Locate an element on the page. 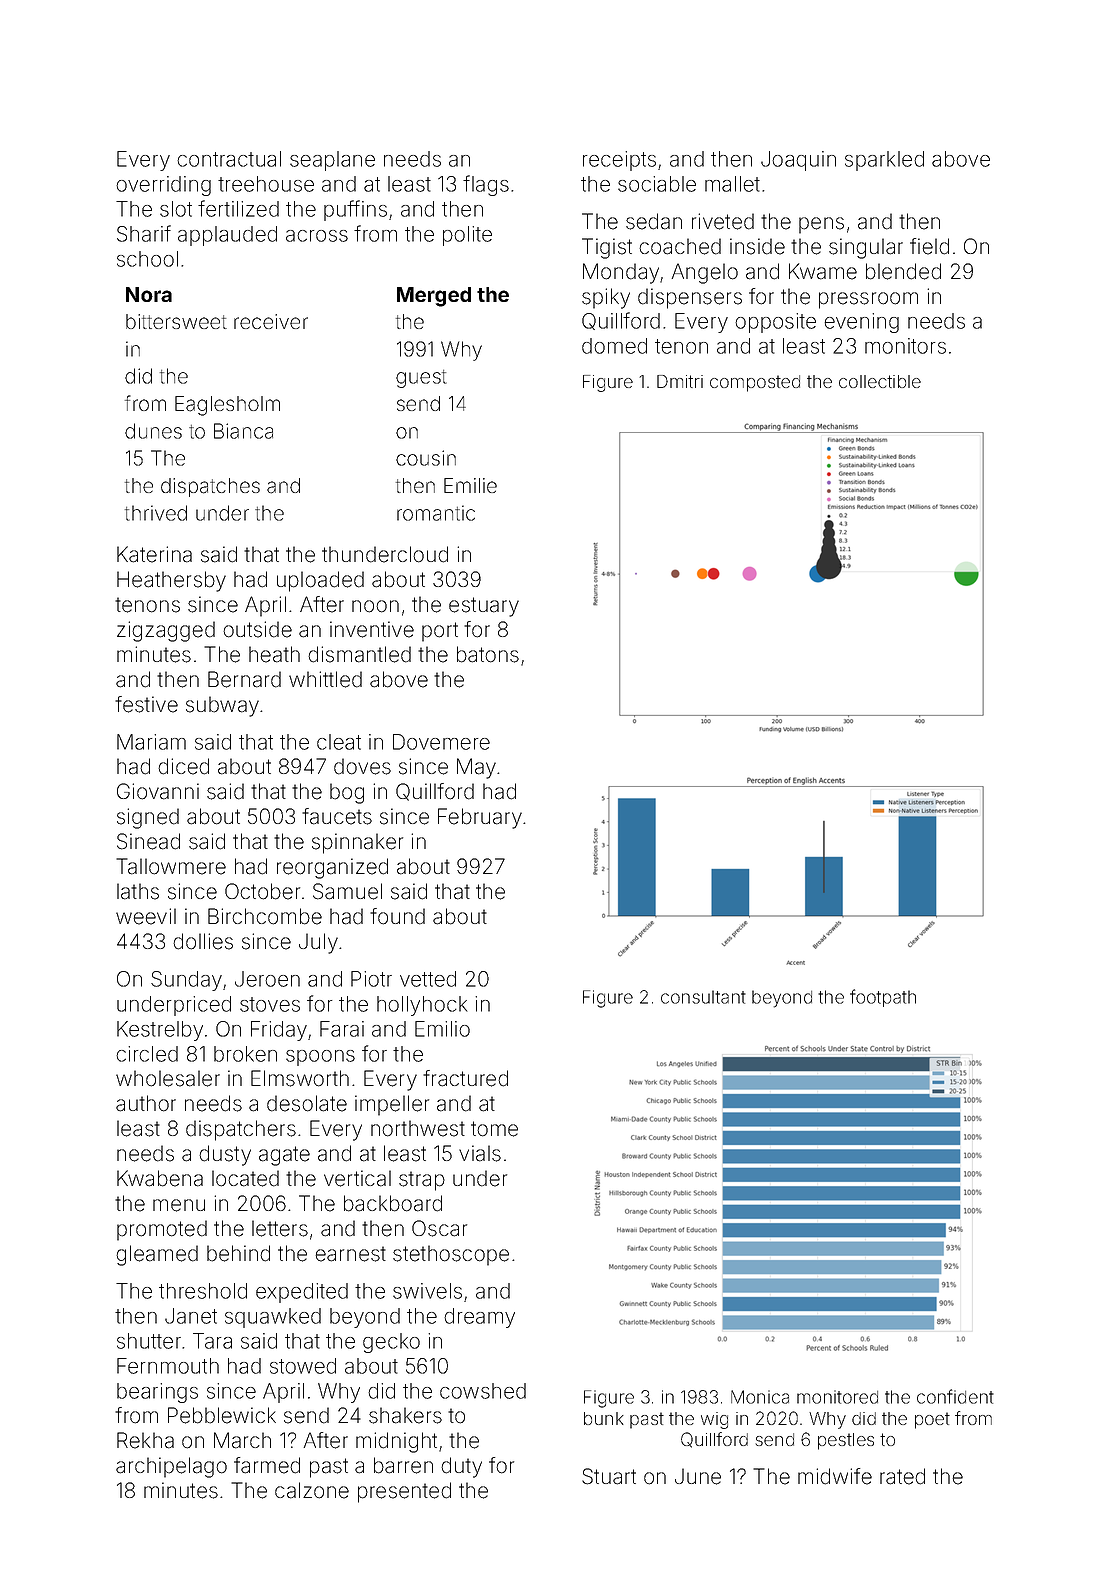 Image resolution: width=1111 pixels, height=1578 pixels. pestles is located at coordinates (846, 1441).
